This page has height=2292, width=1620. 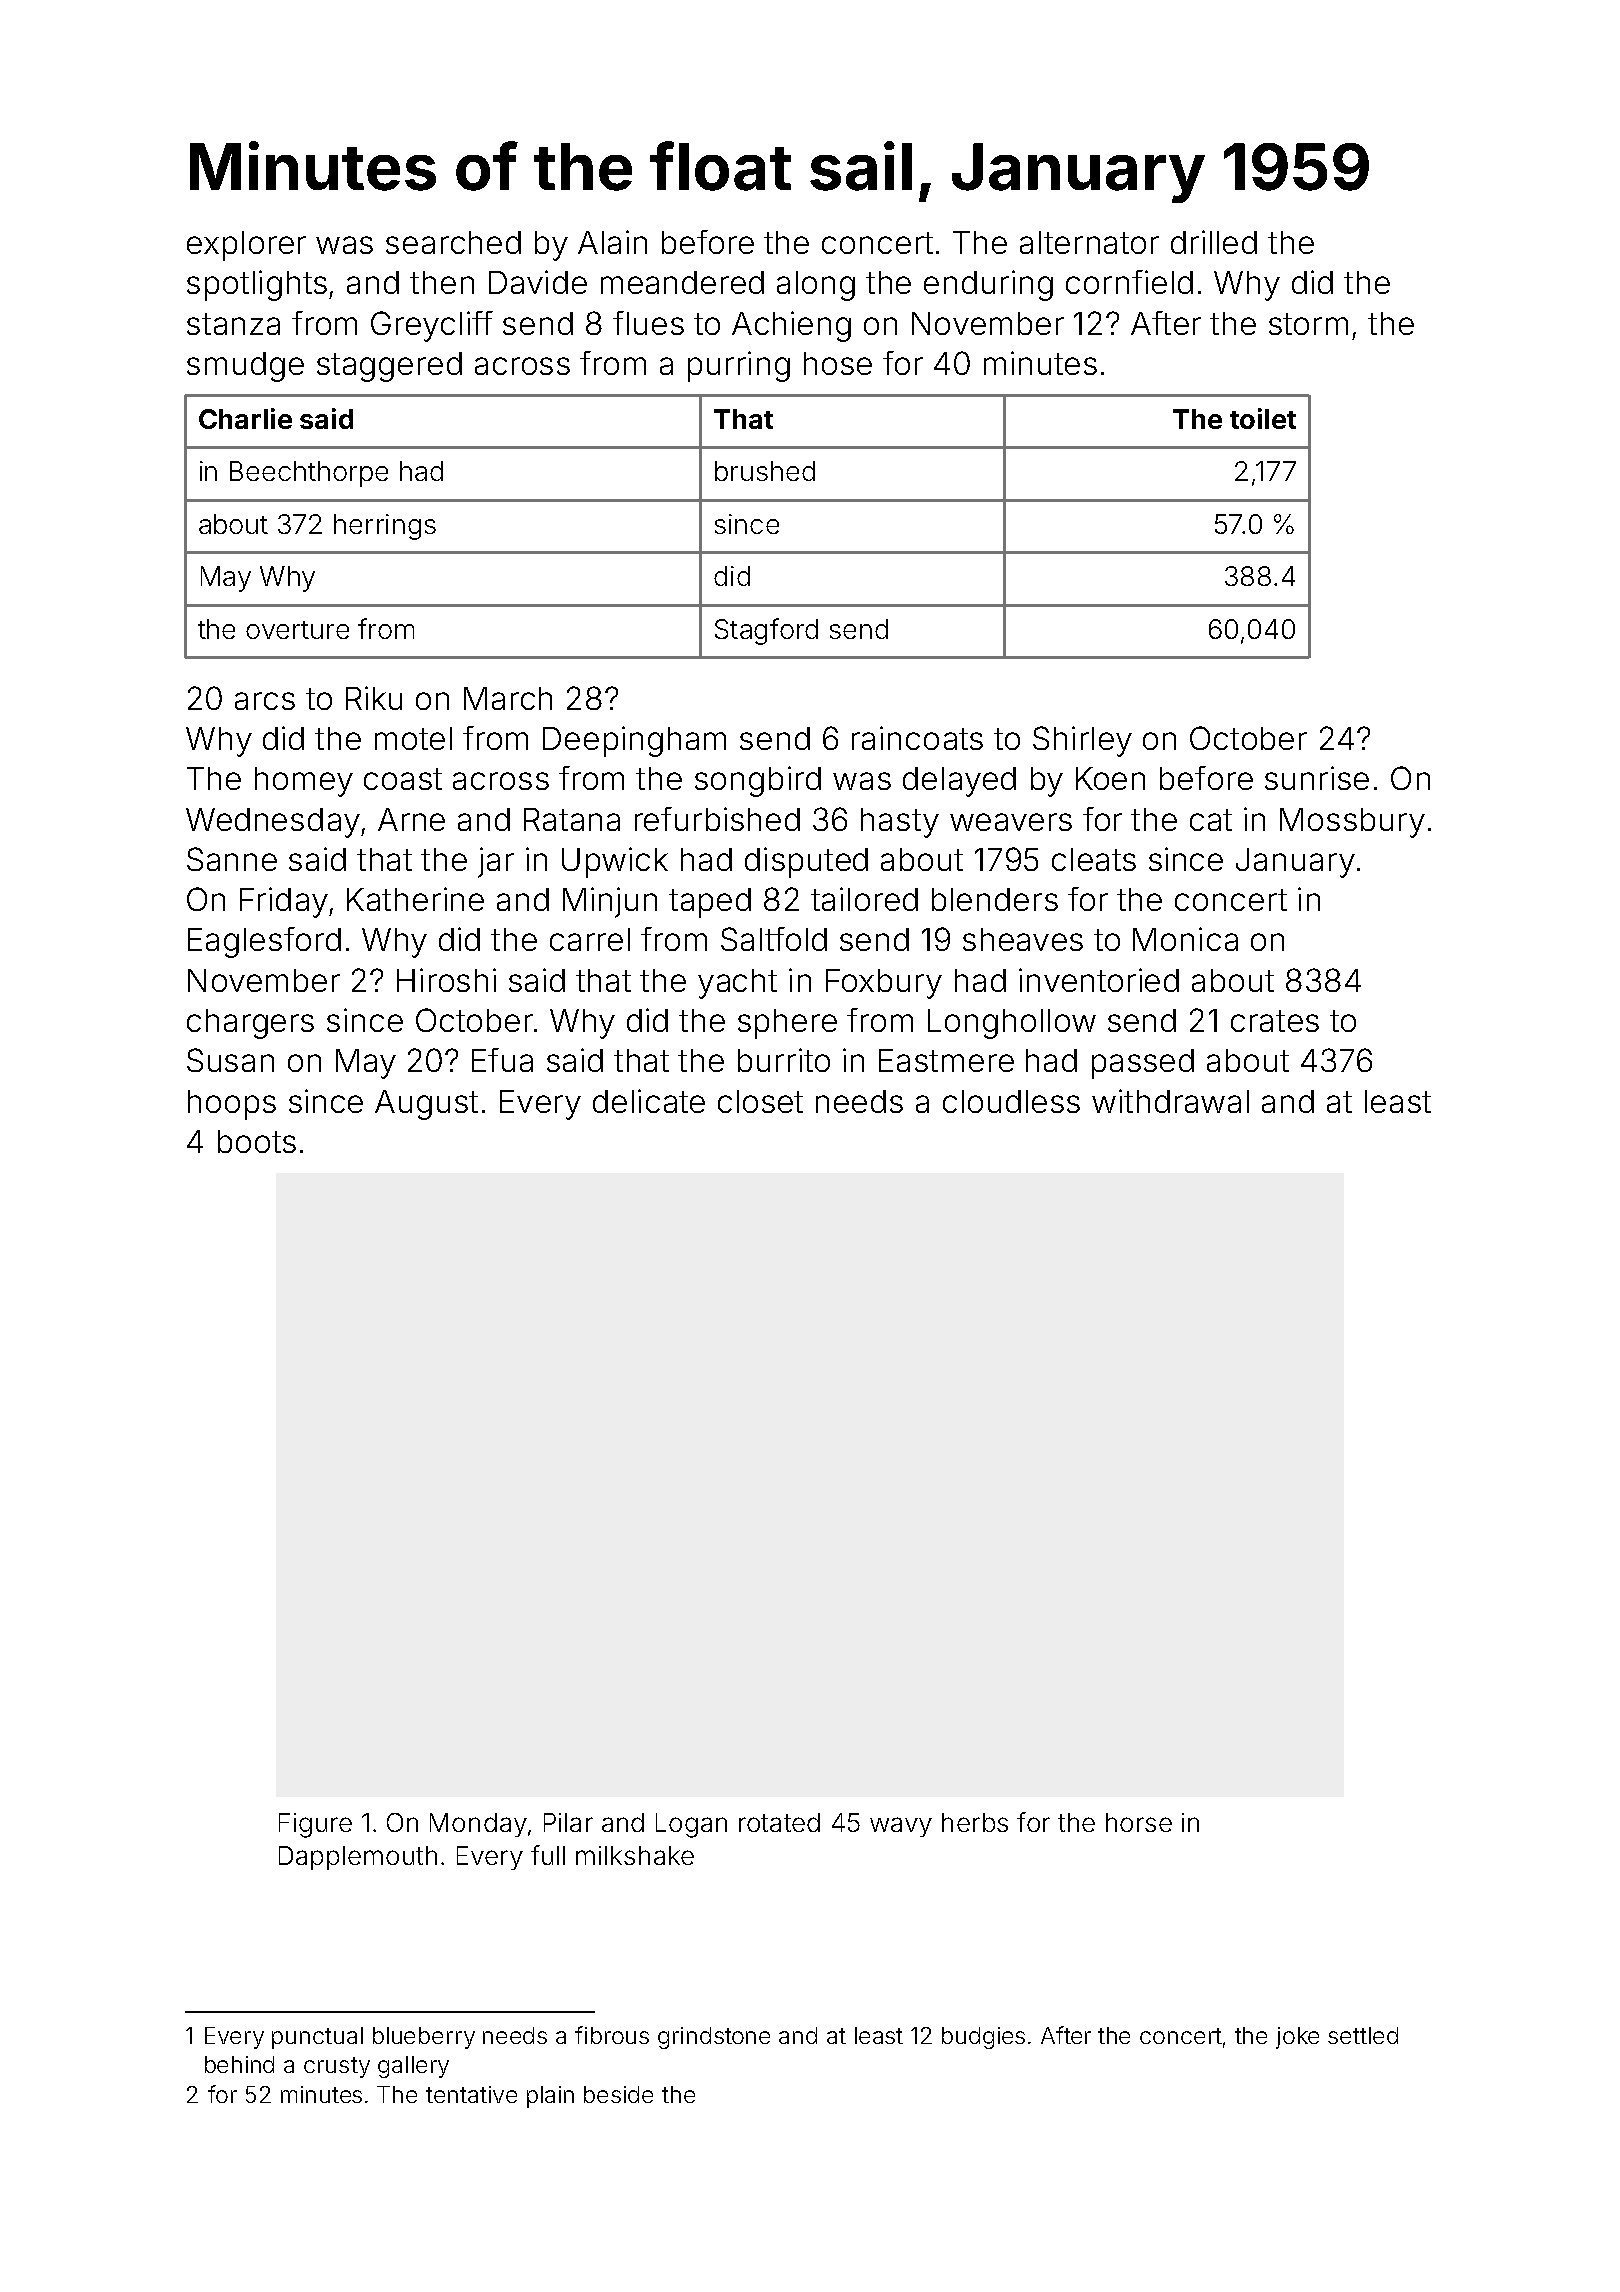 What do you see at coordinates (760, 1101) in the page?
I see `closet` at bounding box center [760, 1101].
